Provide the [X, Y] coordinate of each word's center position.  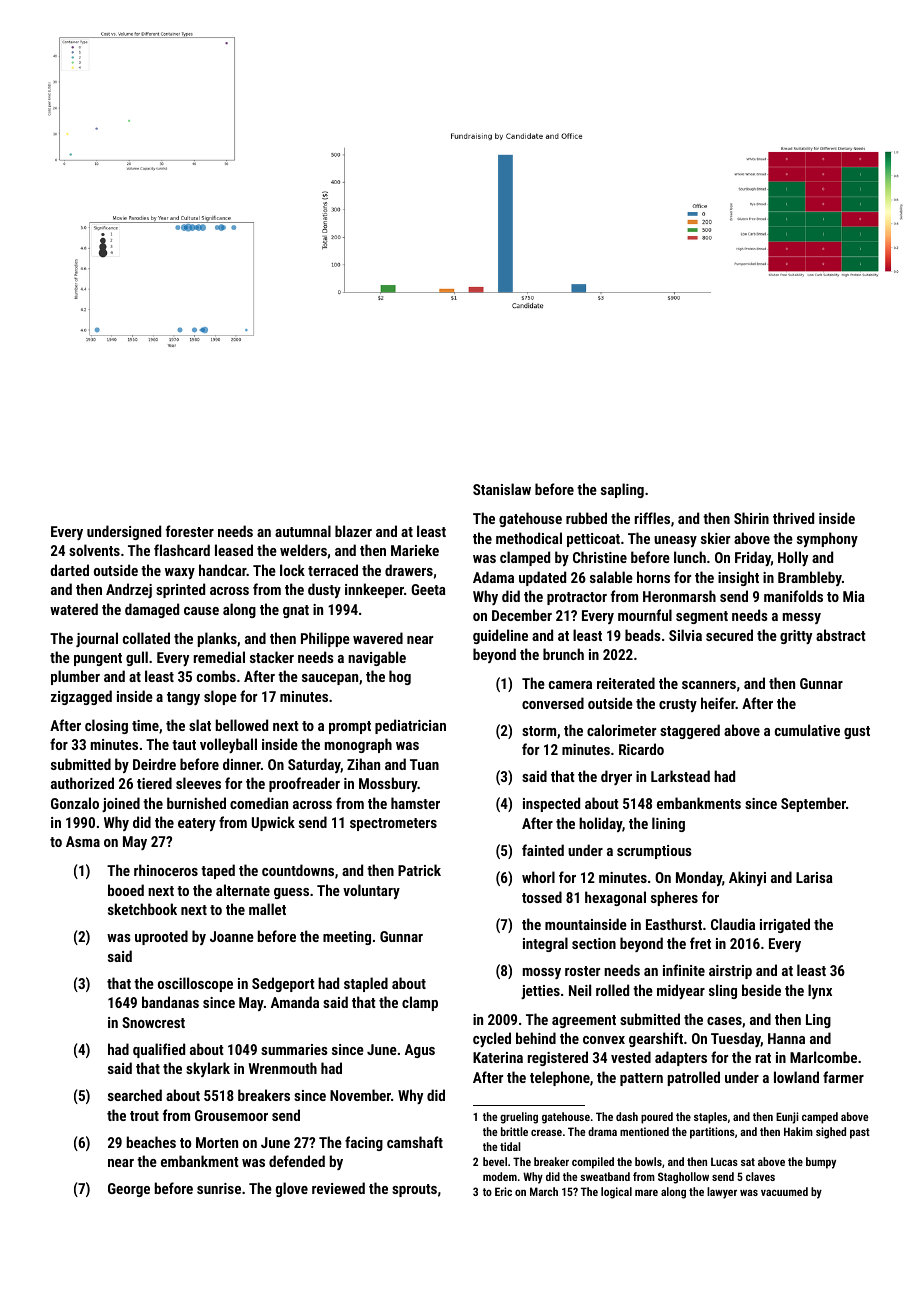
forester [190, 531]
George [129, 1190]
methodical [529, 538]
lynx [820, 991]
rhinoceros [166, 870]
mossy [542, 973]
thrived [793, 518]
